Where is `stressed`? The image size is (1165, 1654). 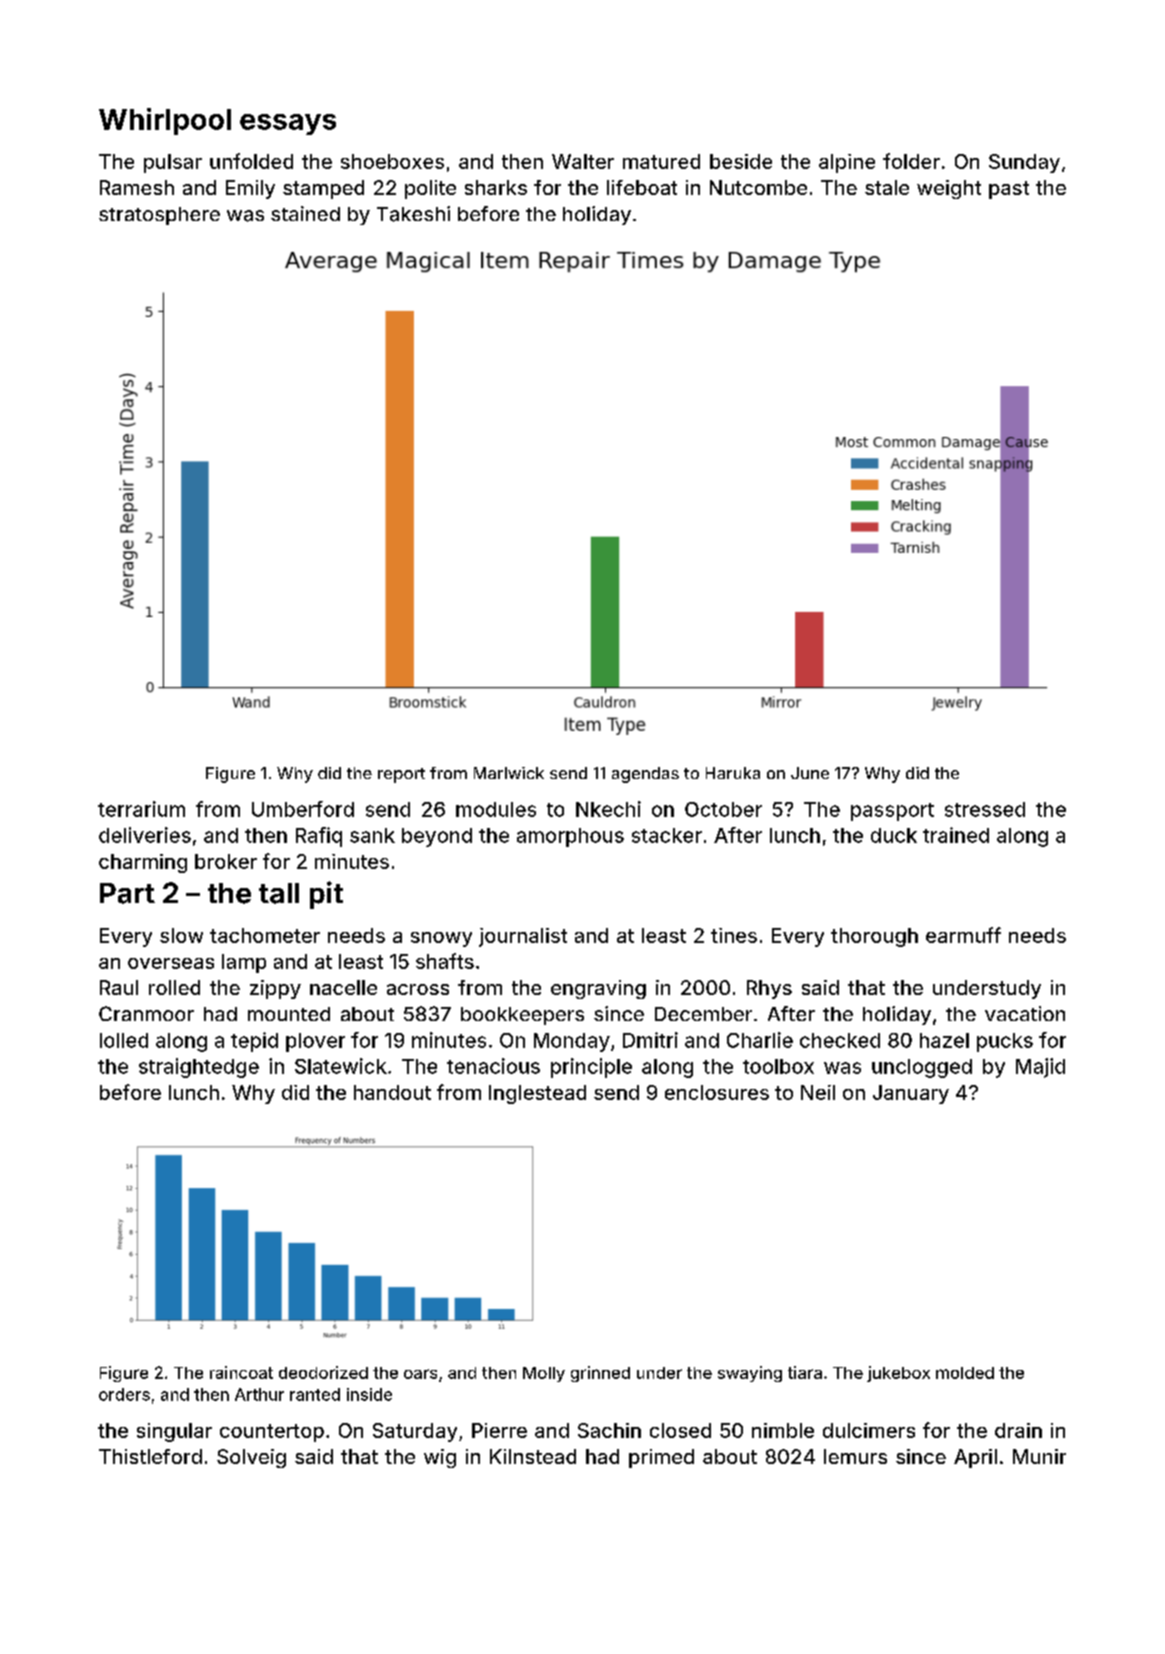 stressed is located at coordinates (985, 809).
